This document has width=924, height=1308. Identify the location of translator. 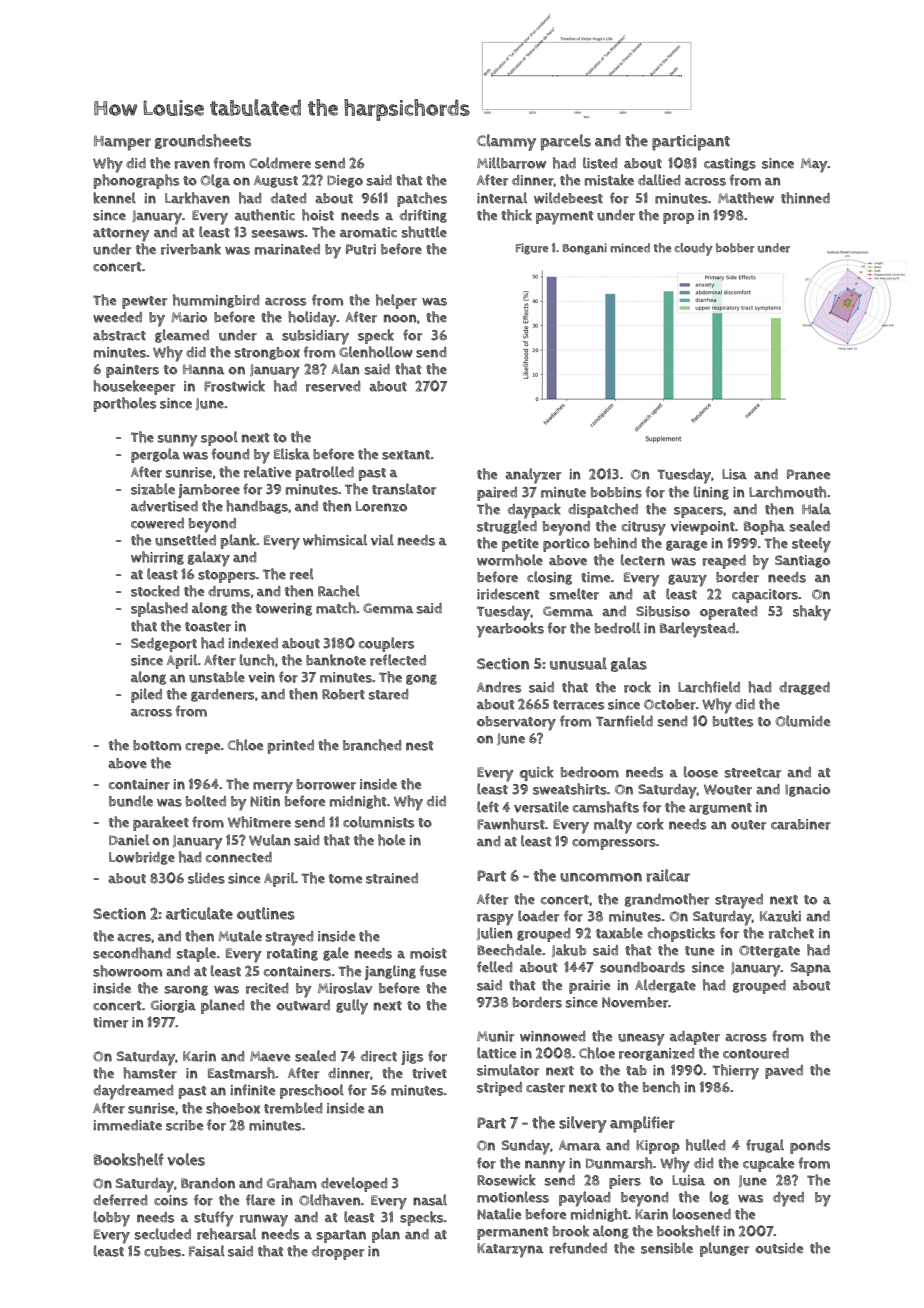
(404, 489).
